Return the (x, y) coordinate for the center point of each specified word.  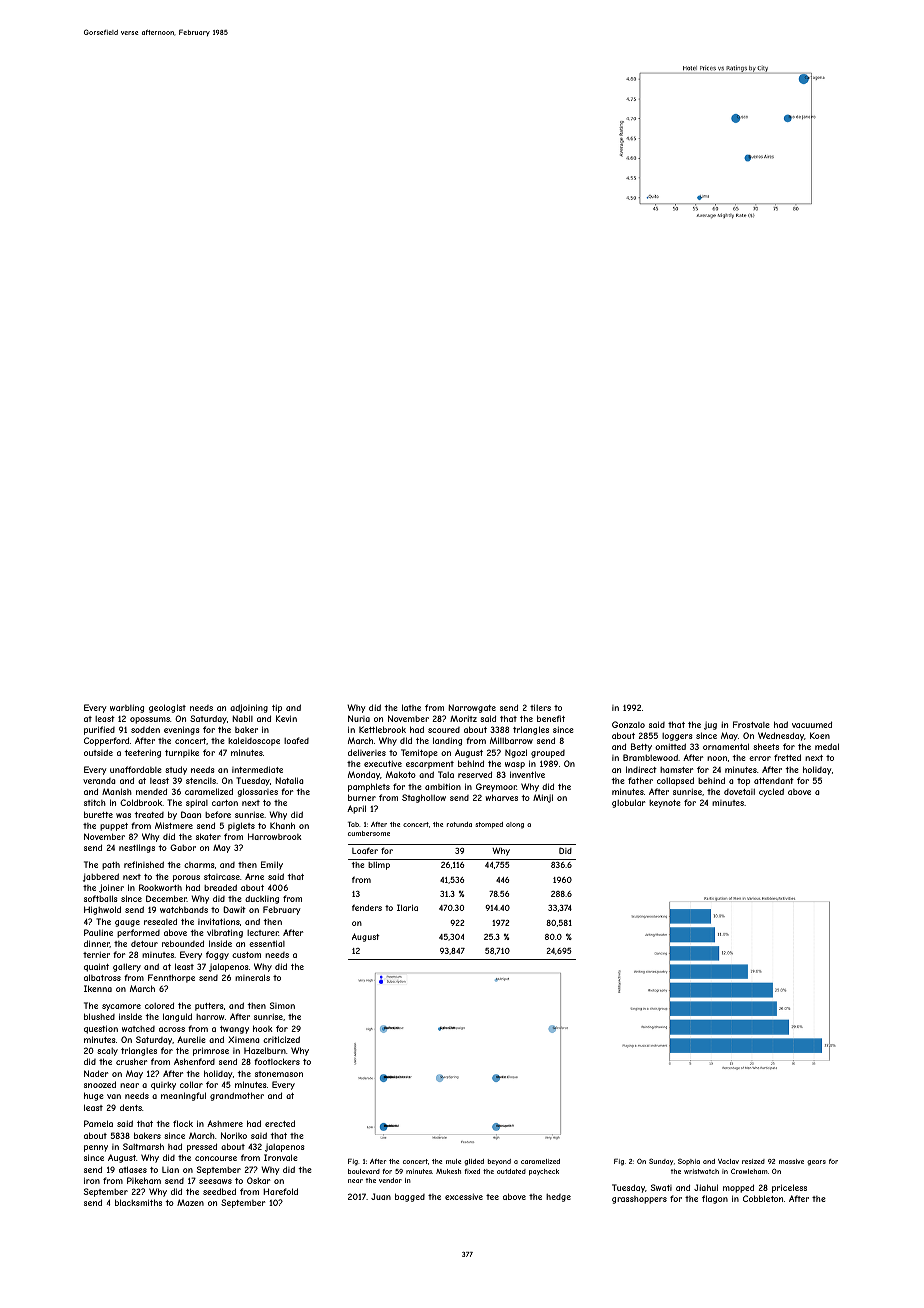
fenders (367, 907)
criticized (281, 1039)
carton (225, 803)
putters (209, 1007)
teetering (142, 753)
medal (827, 746)
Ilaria (407, 907)
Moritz (463, 718)
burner (362, 797)
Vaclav (728, 1161)
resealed (160, 921)
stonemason (279, 1074)
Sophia (689, 1162)
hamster (676, 770)
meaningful (183, 1096)
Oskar (258, 1180)
